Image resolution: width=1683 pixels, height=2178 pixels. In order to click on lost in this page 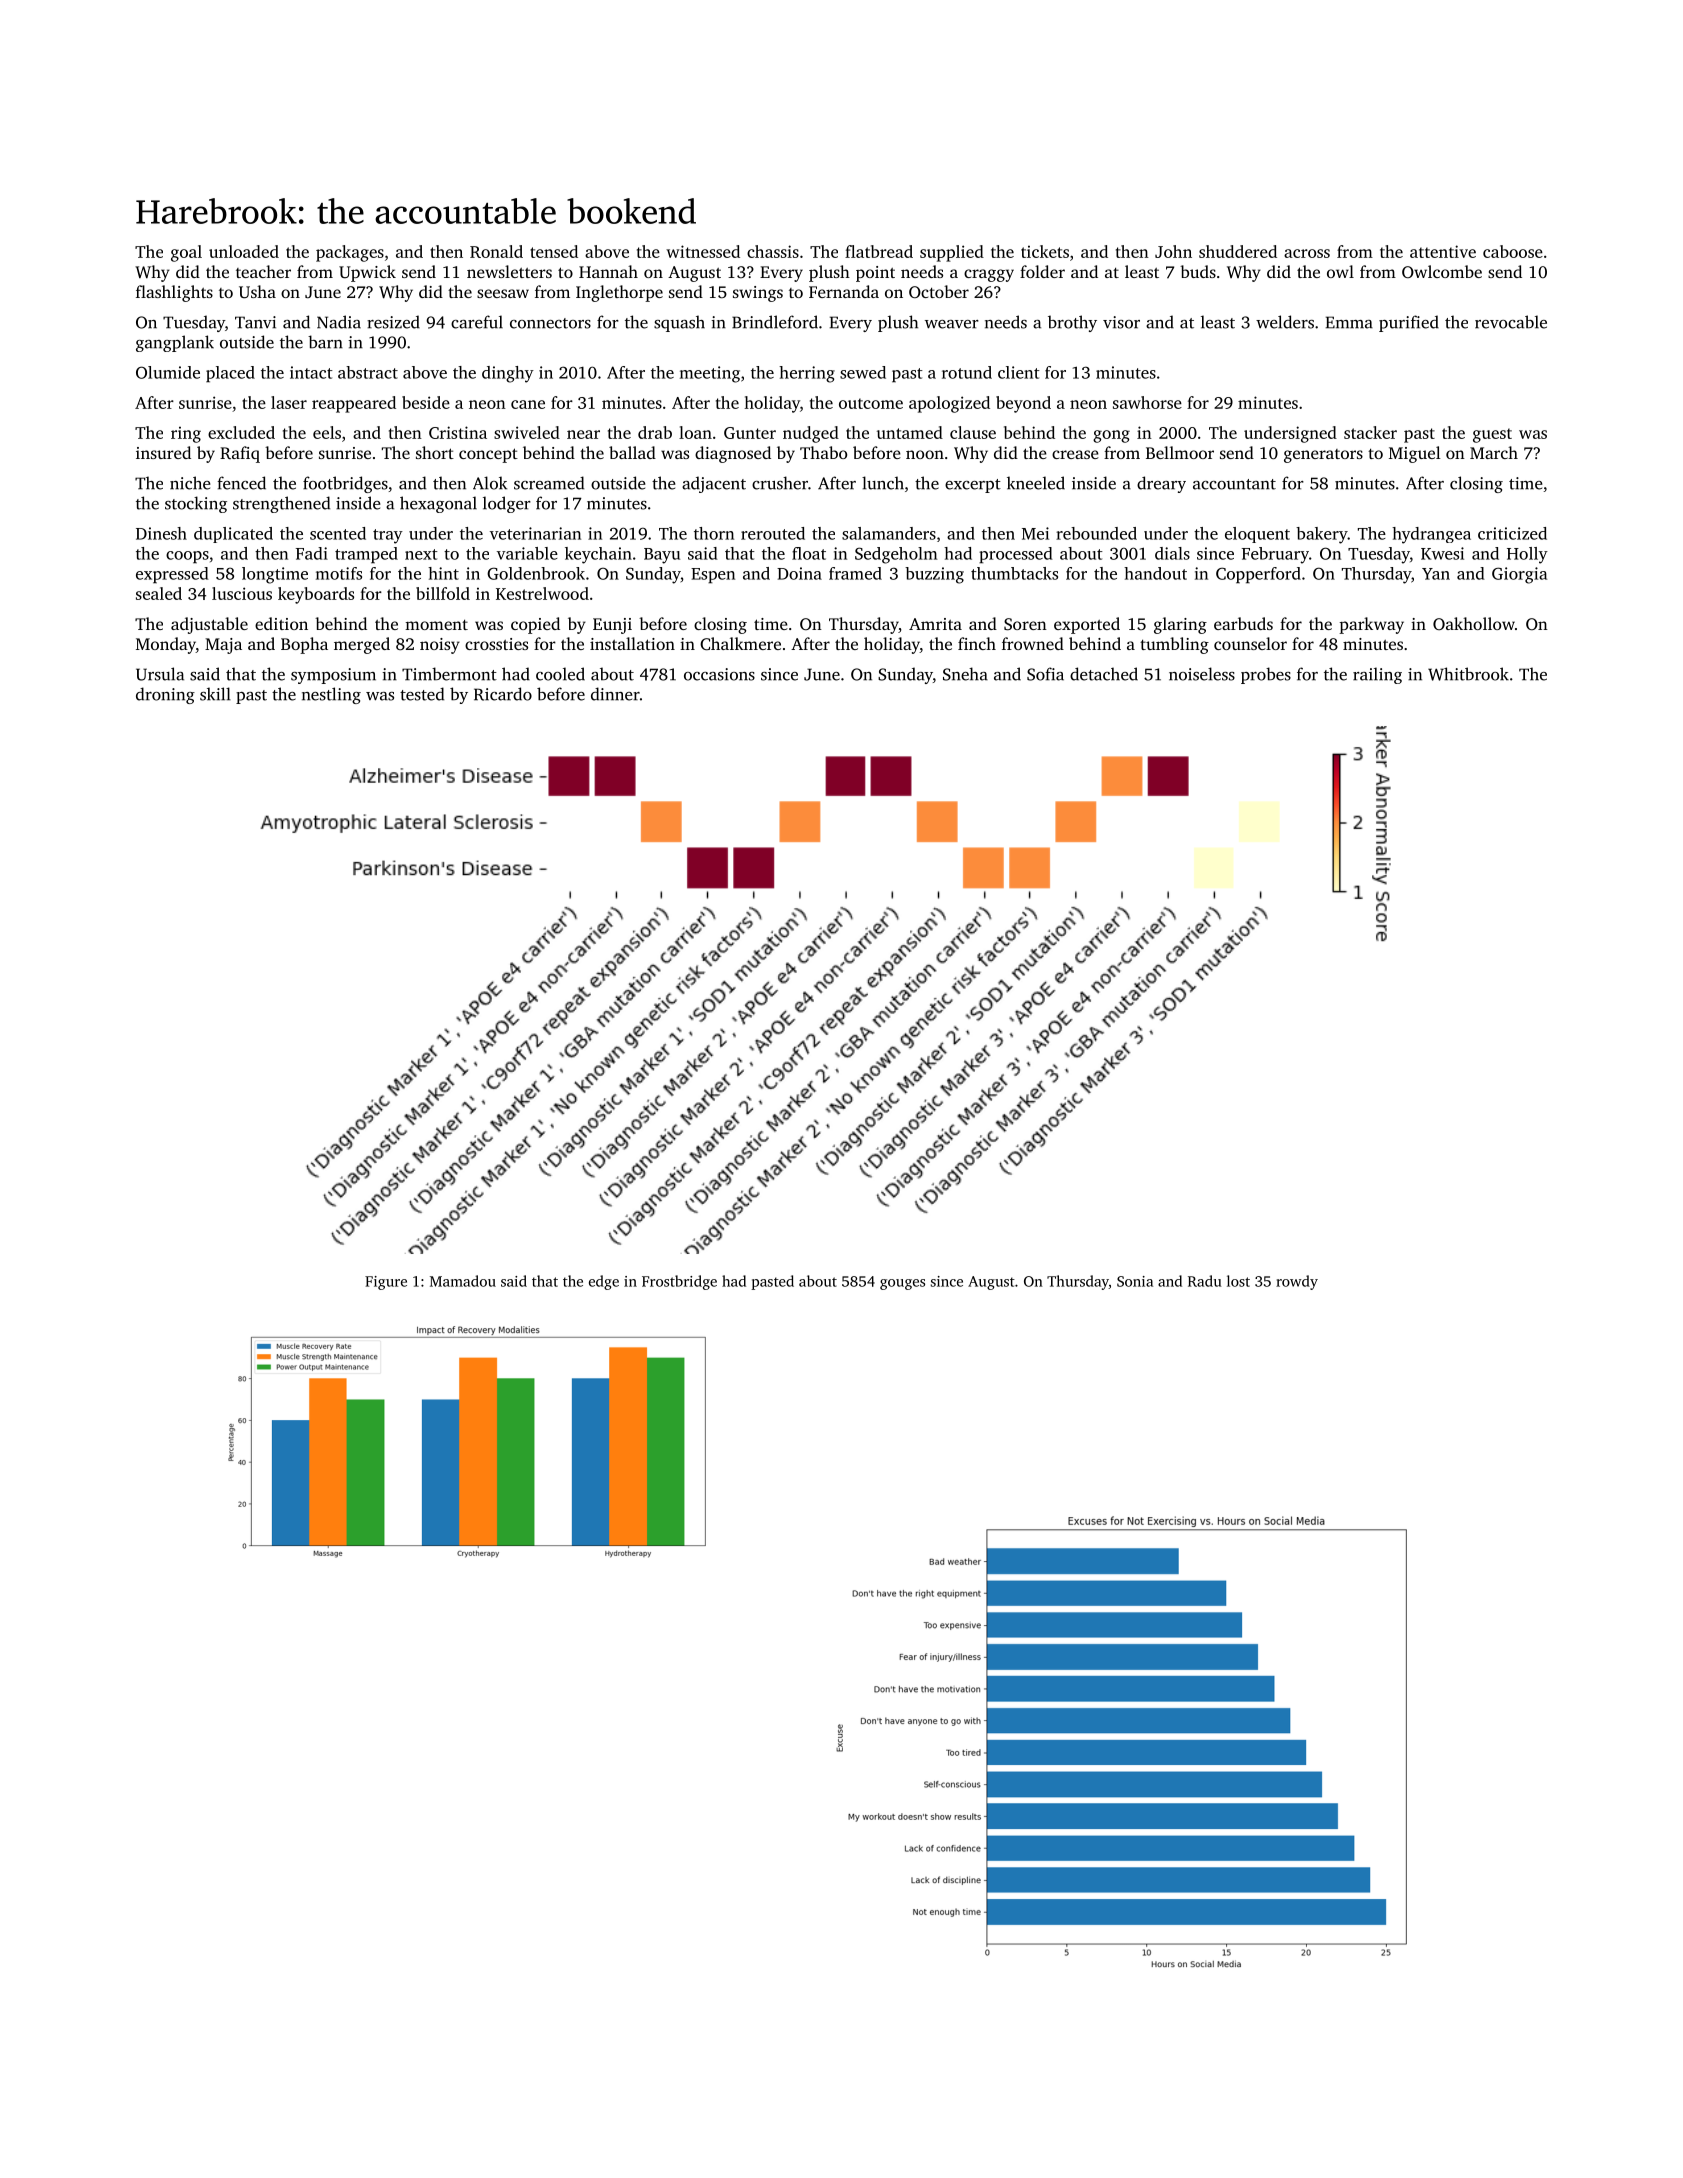, I will do `click(1238, 1281)`.
